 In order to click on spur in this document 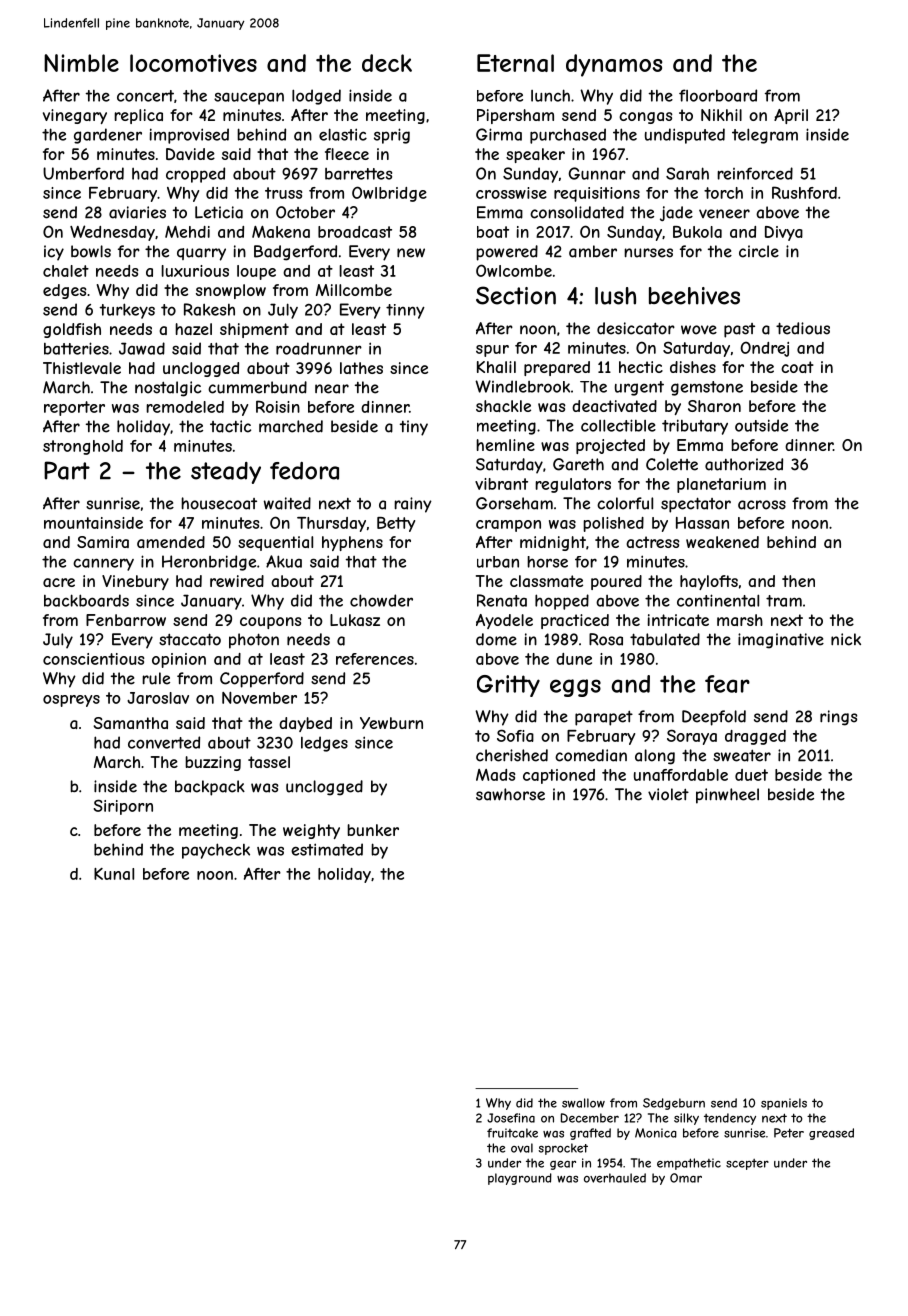, I will do `click(492, 351)`.
